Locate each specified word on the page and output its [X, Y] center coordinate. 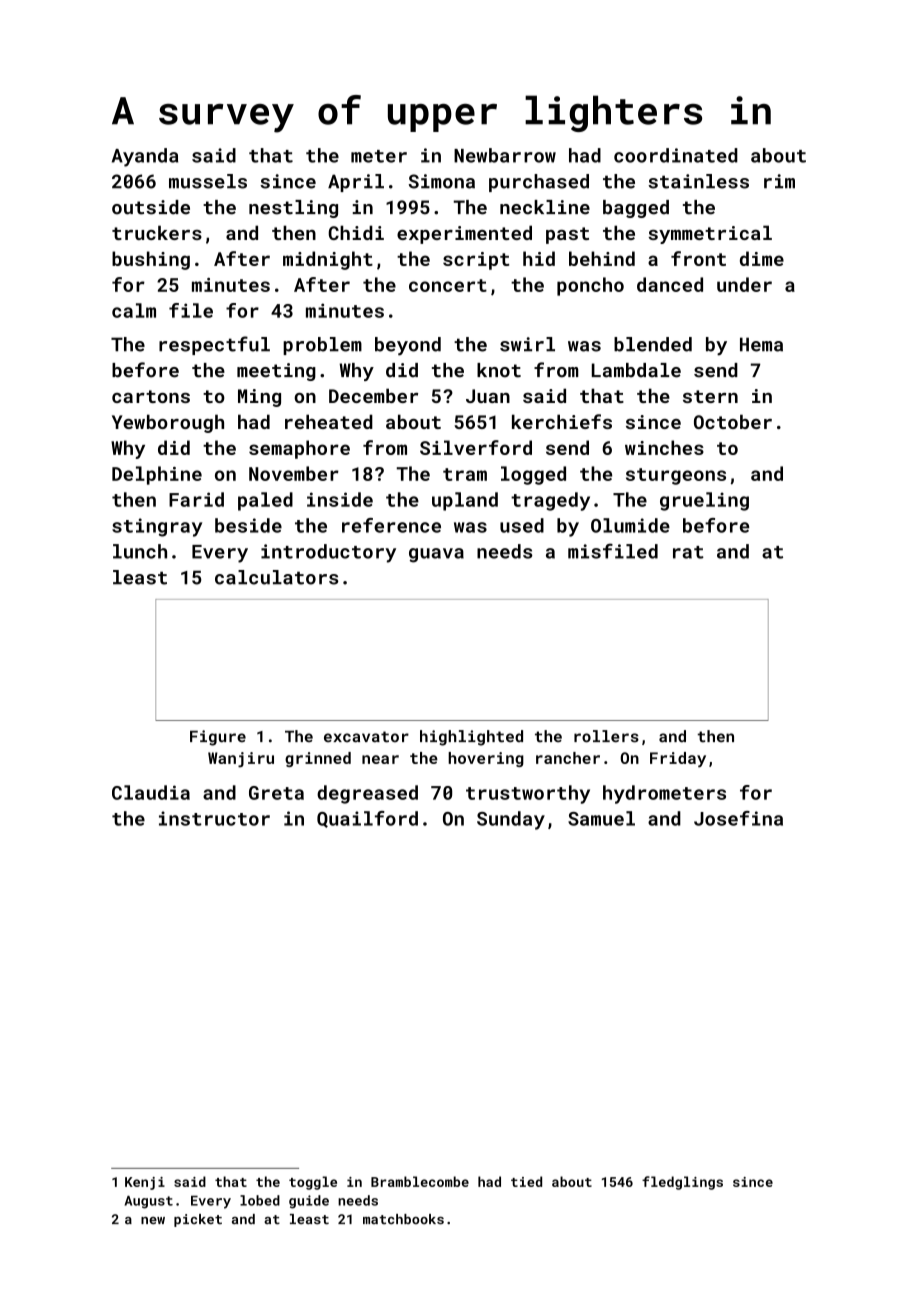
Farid [196, 499]
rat [688, 552]
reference [391, 525]
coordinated [676, 155]
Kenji [145, 1183]
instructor [214, 818]
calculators [277, 577]
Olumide [630, 525]
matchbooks [403, 1219]
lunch [140, 551]
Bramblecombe [420, 1181]
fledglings [682, 1183]
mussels [208, 181]
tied [526, 1181]
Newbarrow [505, 155]
